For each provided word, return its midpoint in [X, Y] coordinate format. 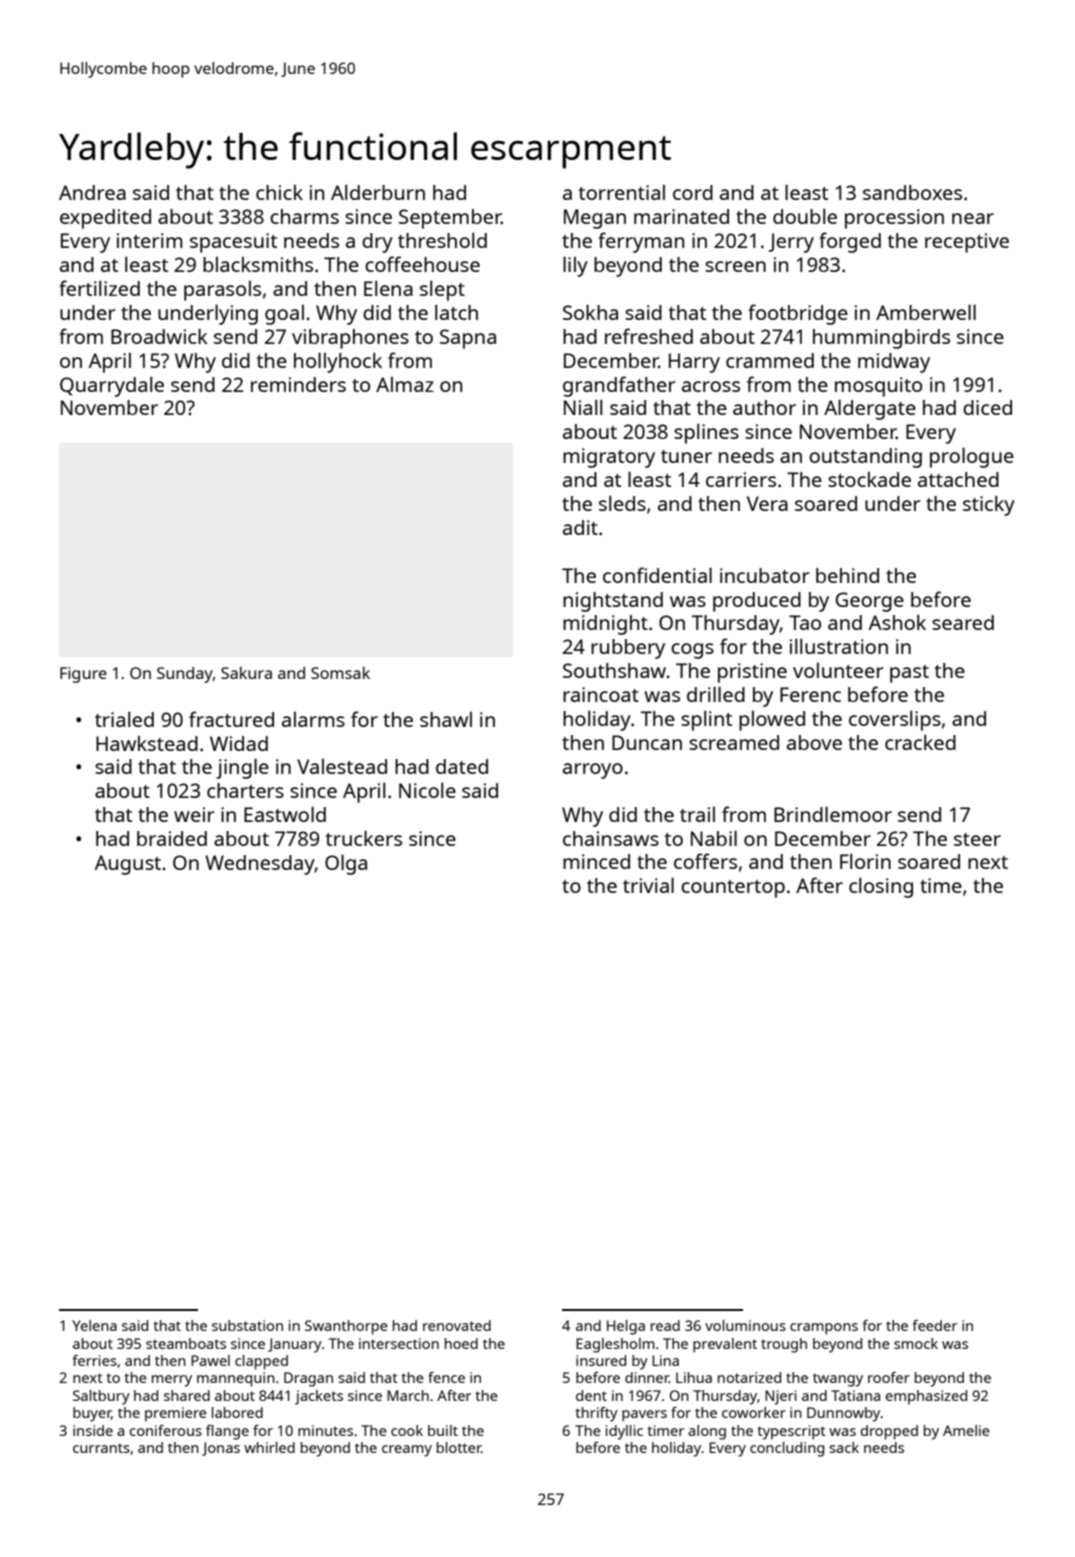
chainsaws [611, 838]
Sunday [185, 675]
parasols [222, 290]
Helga [626, 1327]
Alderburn [378, 192]
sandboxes [912, 192]
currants [101, 1448]
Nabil [714, 838]
